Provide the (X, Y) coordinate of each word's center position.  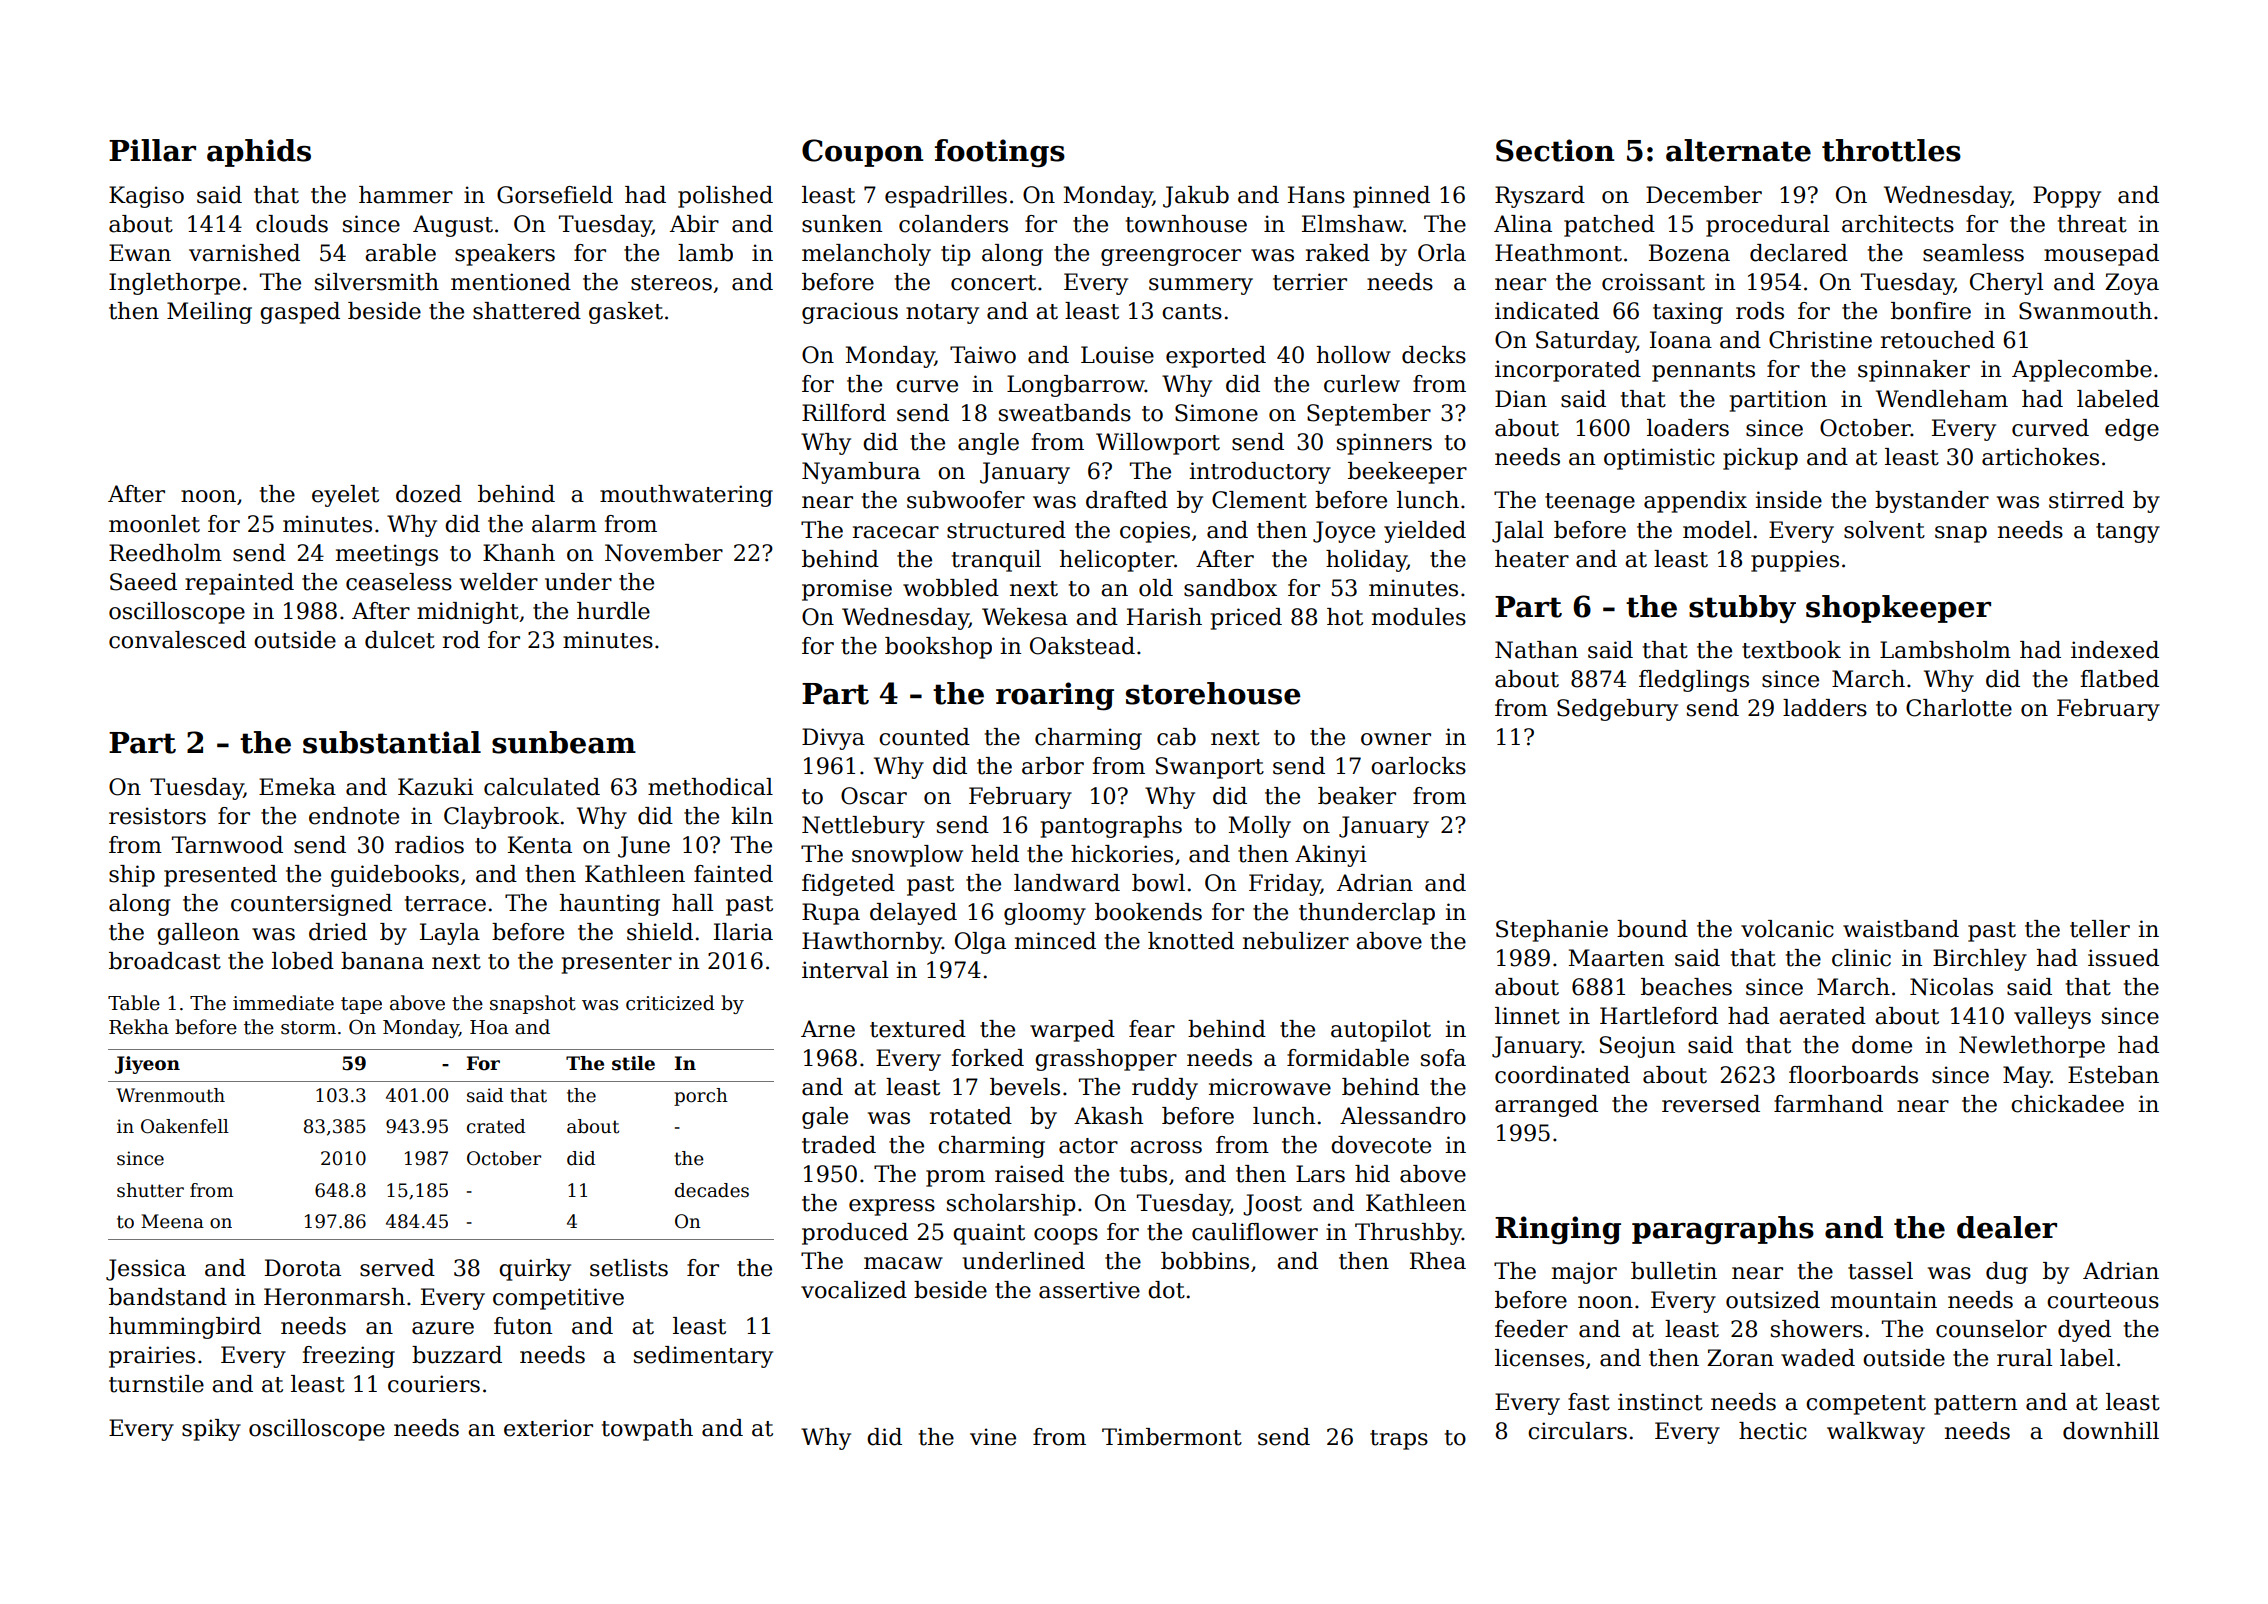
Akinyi (1331, 856)
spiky (211, 1430)
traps (1399, 1440)
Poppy (2067, 197)
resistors (157, 816)
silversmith (377, 282)
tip (956, 255)
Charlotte (1959, 708)
